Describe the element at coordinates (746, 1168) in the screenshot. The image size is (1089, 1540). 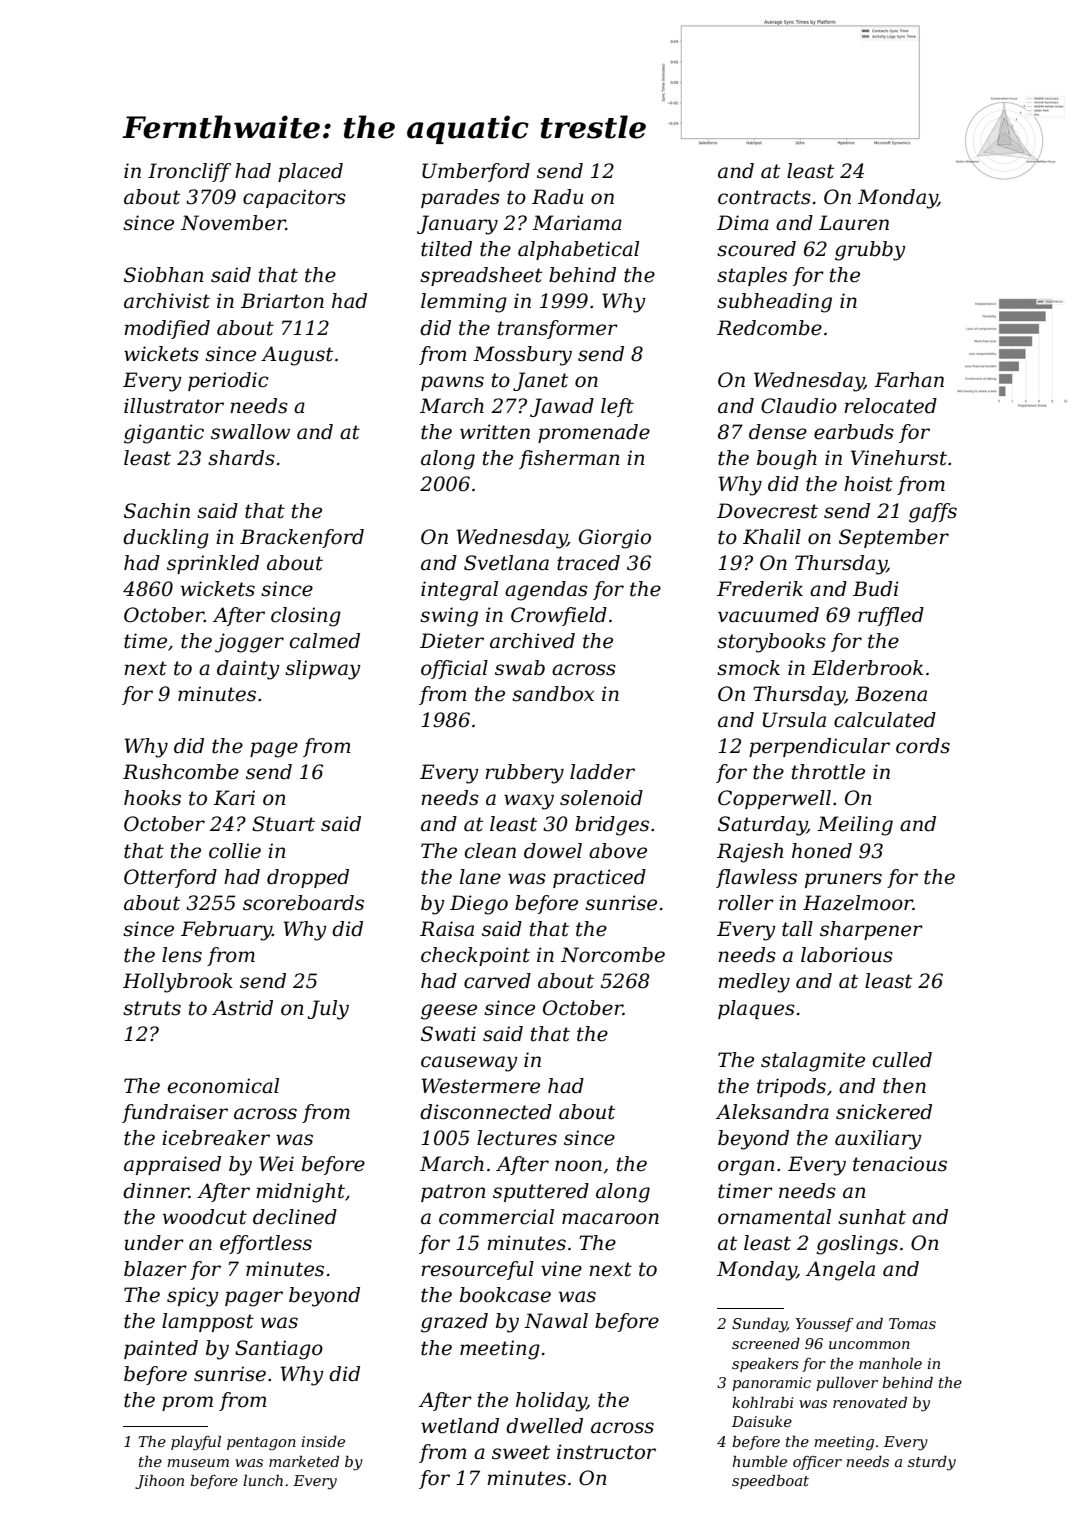
I see `organ` at that location.
